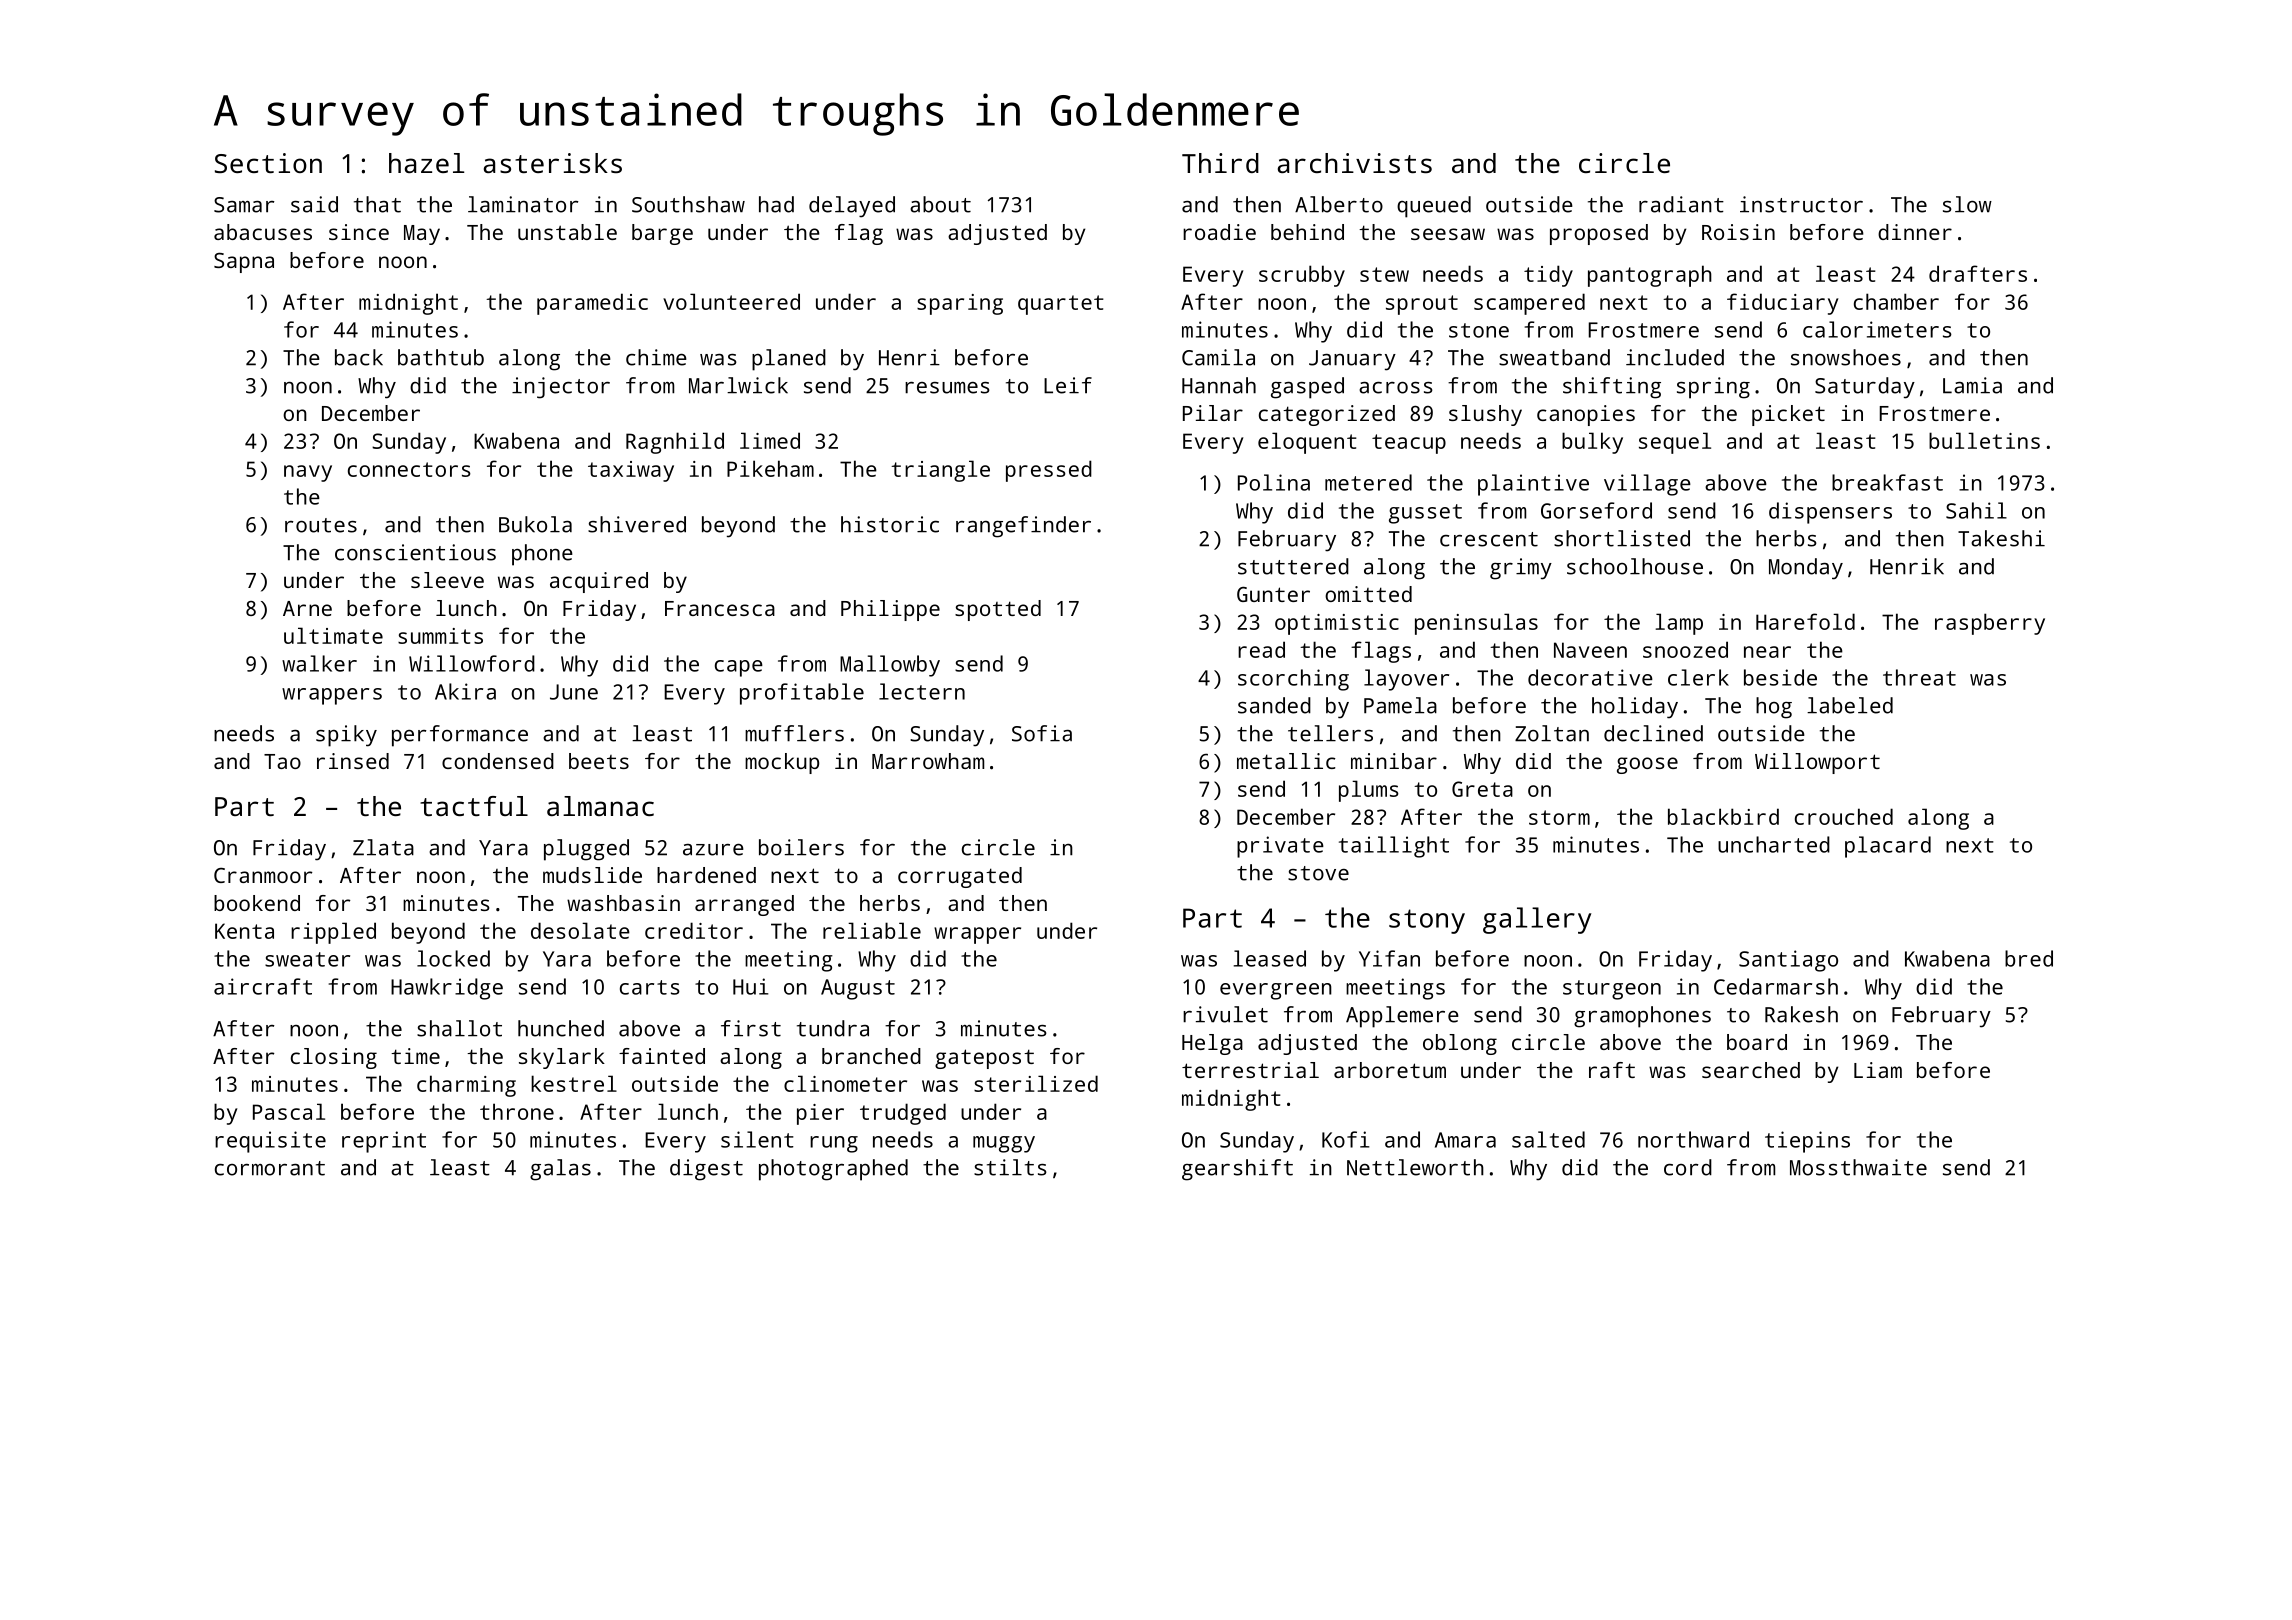  Describe the element at coordinates (1896, 301) in the document. I see `chamber` at that location.
